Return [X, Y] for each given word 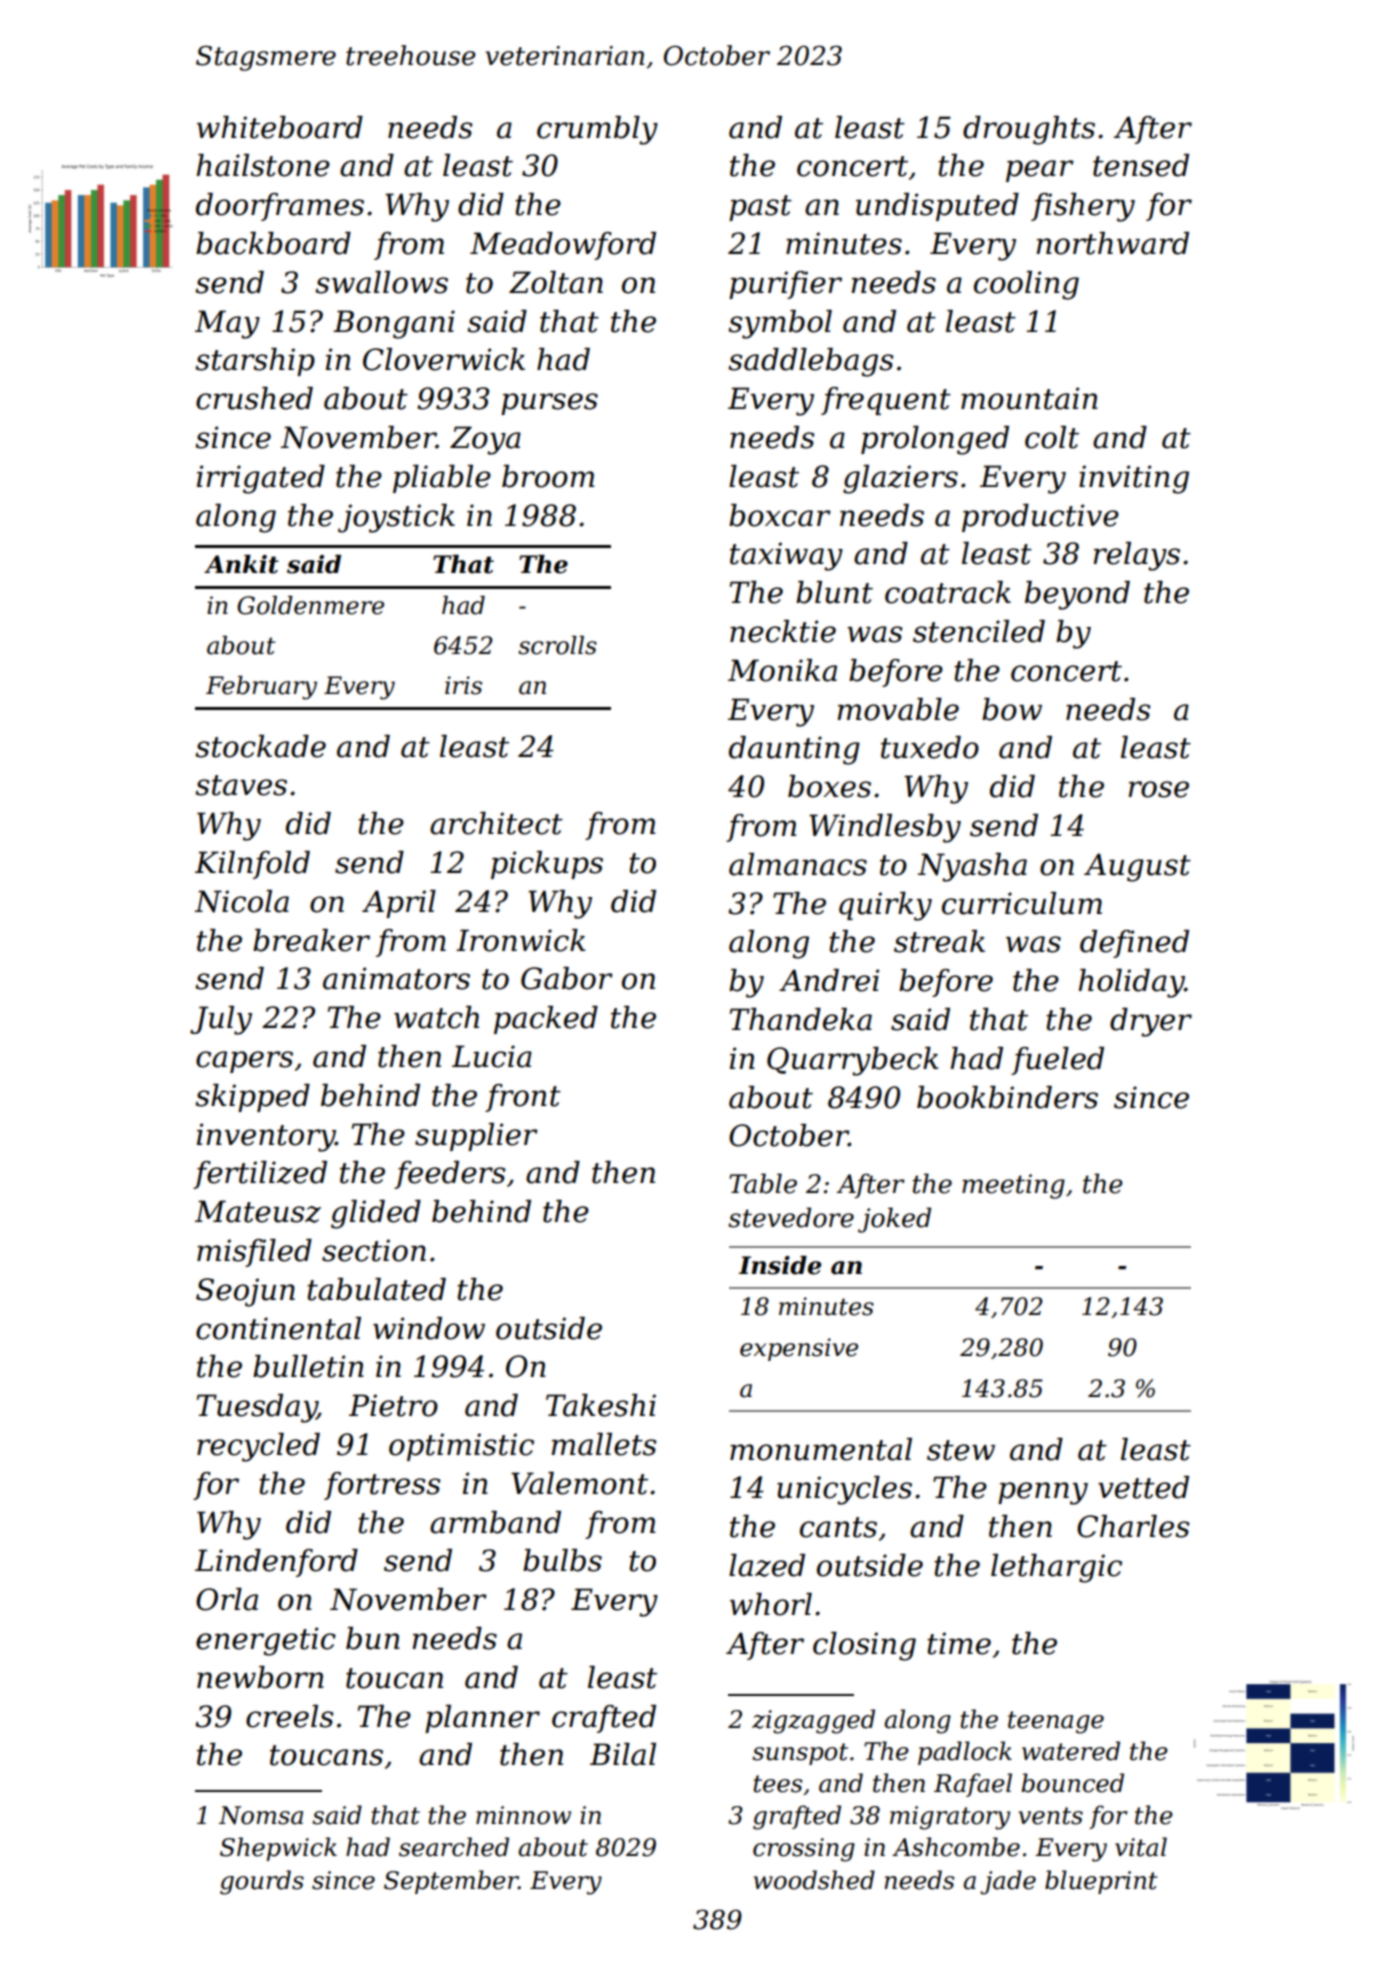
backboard [273, 243]
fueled [1057, 1061]
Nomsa [261, 1815]
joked [894, 1220]
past [760, 208]
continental [278, 1328]
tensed [1141, 165]
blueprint [1101, 1882]
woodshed [814, 1880]
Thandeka [801, 1019]
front [523, 1098]
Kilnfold [252, 865]
